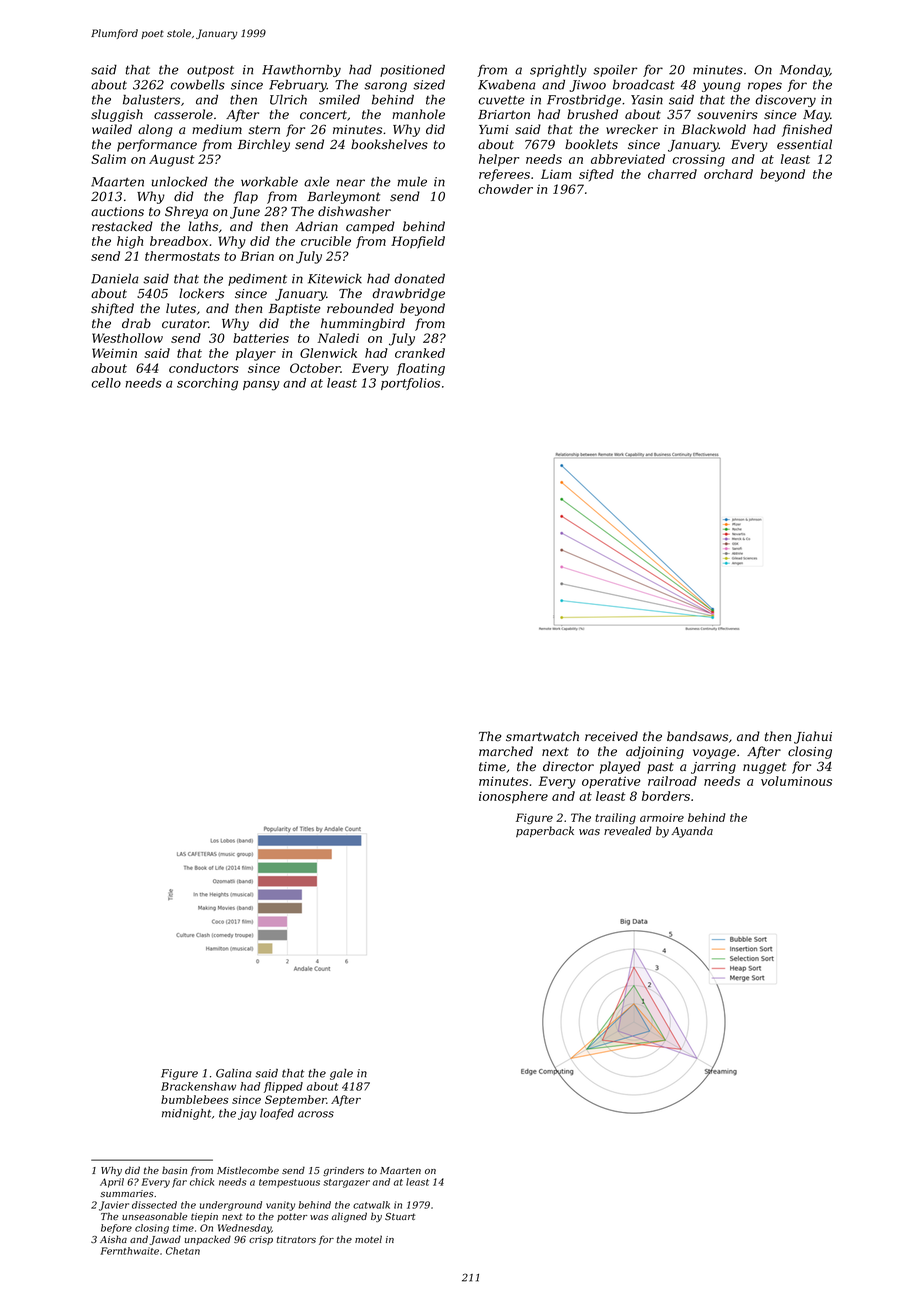  What do you see at coordinates (400, 1216) in the screenshot?
I see `Stuart` at bounding box center [400, 1216].
